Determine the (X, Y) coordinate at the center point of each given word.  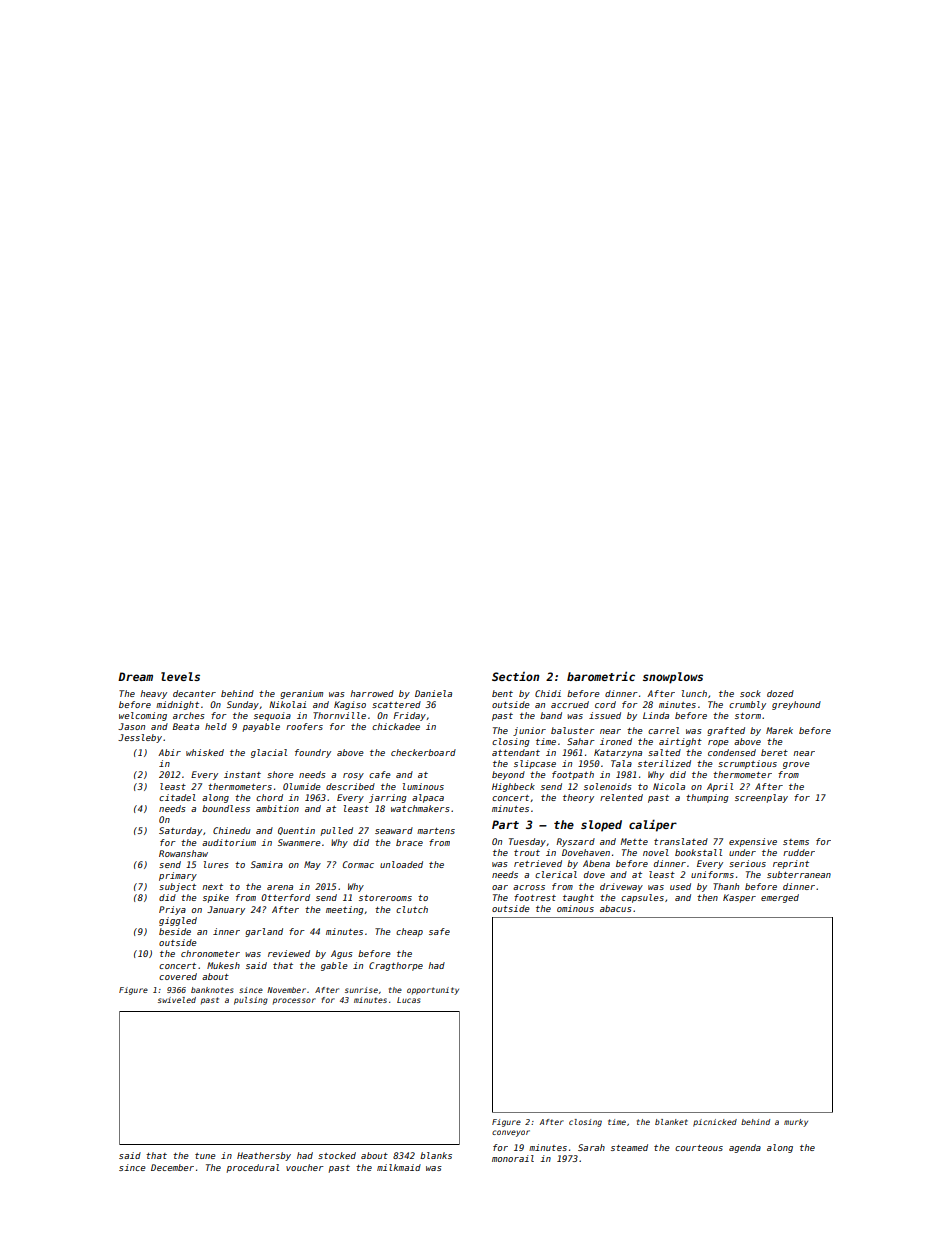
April (720, 787)
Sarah (591, 1147)
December (172, 1167)
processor (294, 1001)
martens (436, 831)
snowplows (673, 678)
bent (502, 693)
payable (261, 727)
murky (796, 1123)
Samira (267, 864)
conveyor (511, 1133)
